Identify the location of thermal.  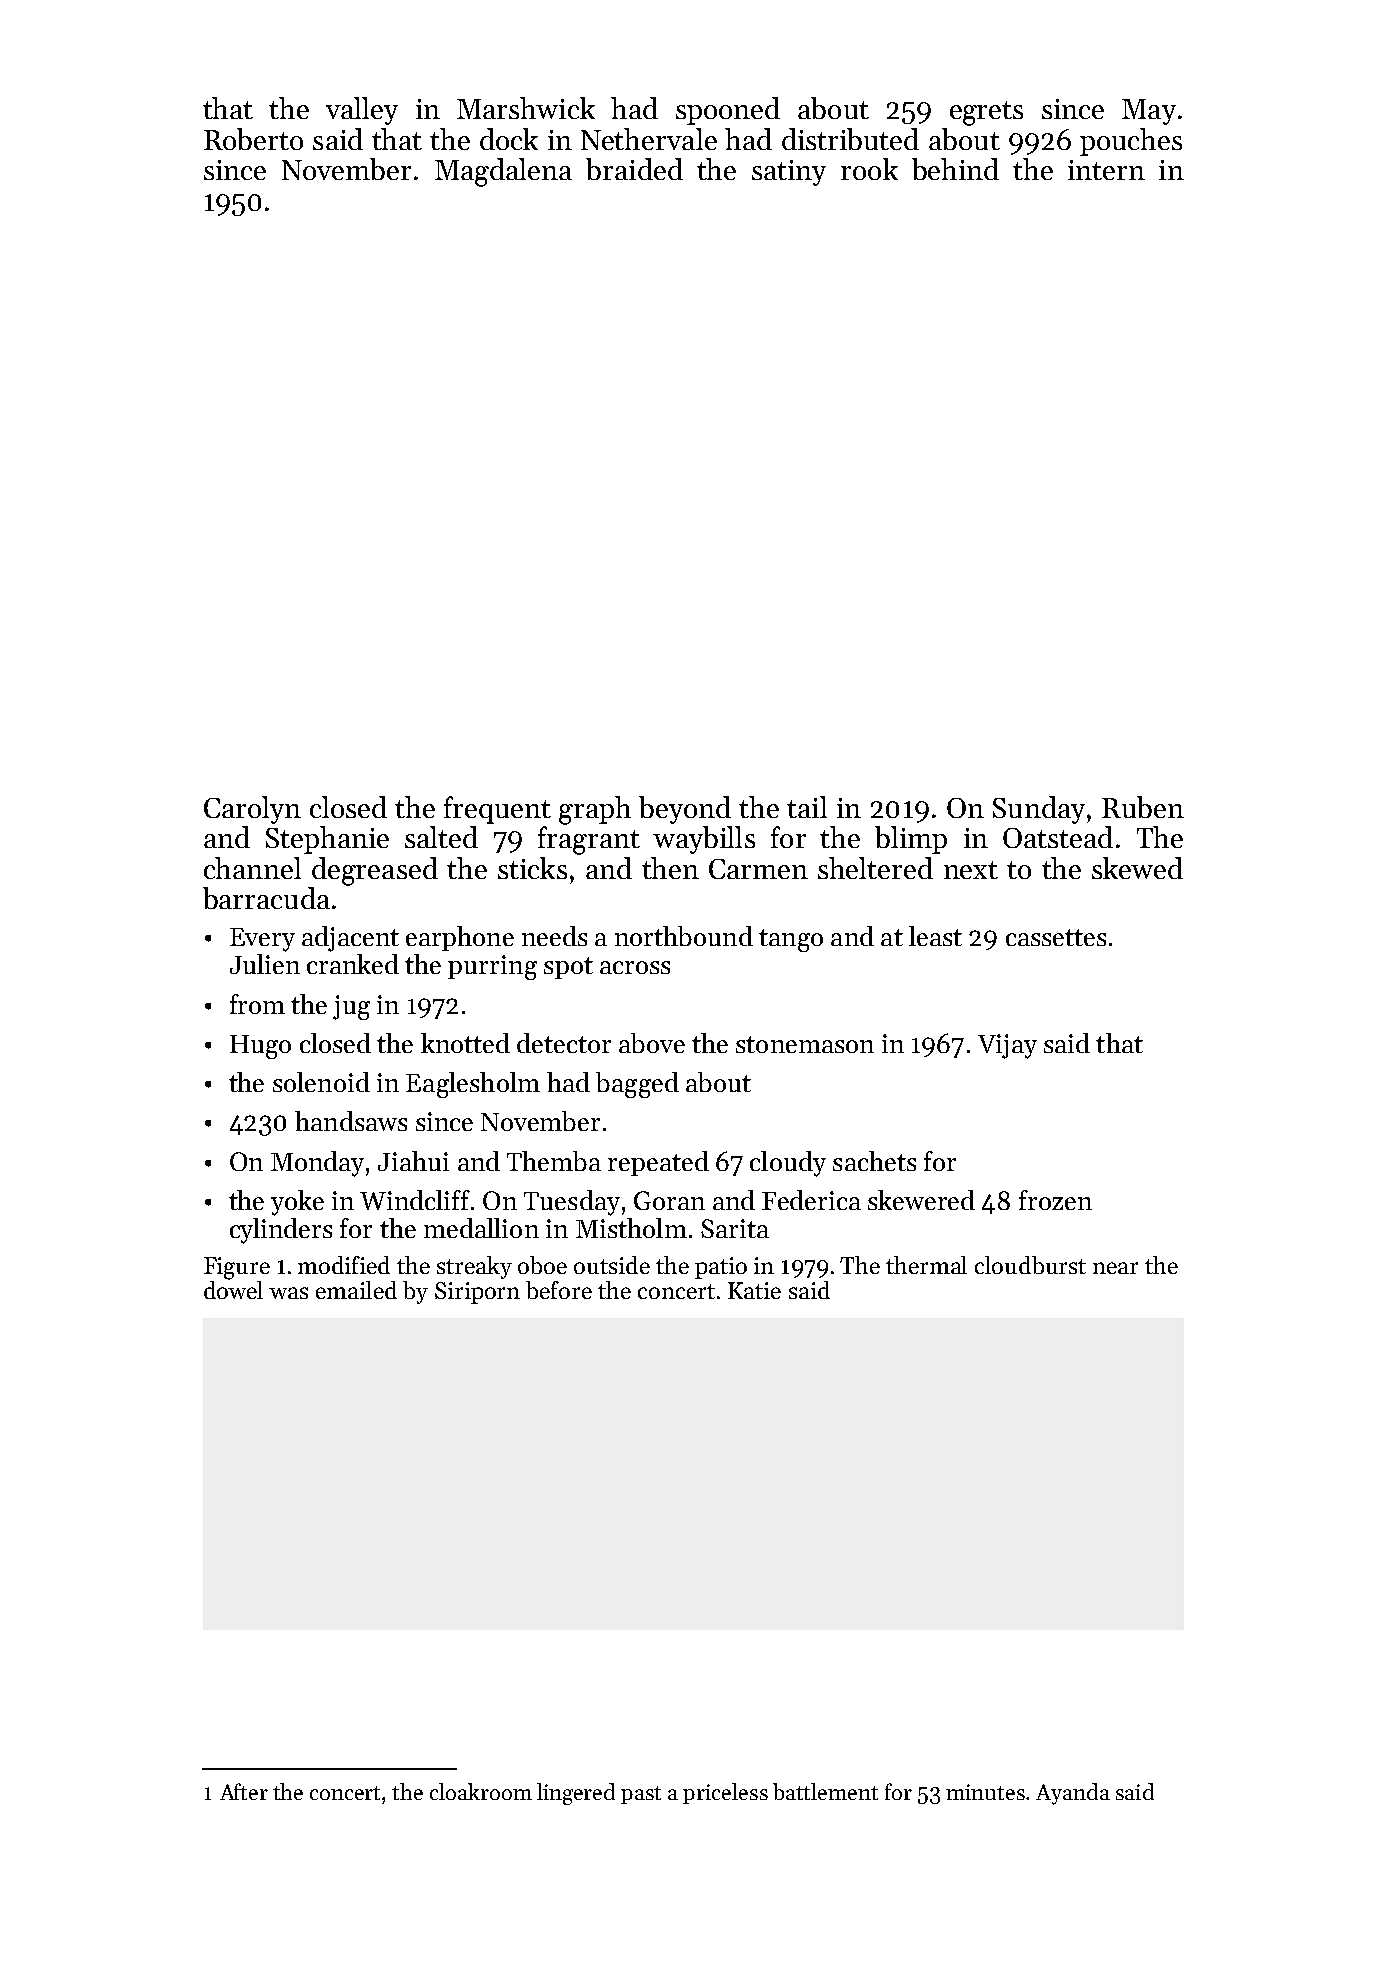
(926, 1265).
